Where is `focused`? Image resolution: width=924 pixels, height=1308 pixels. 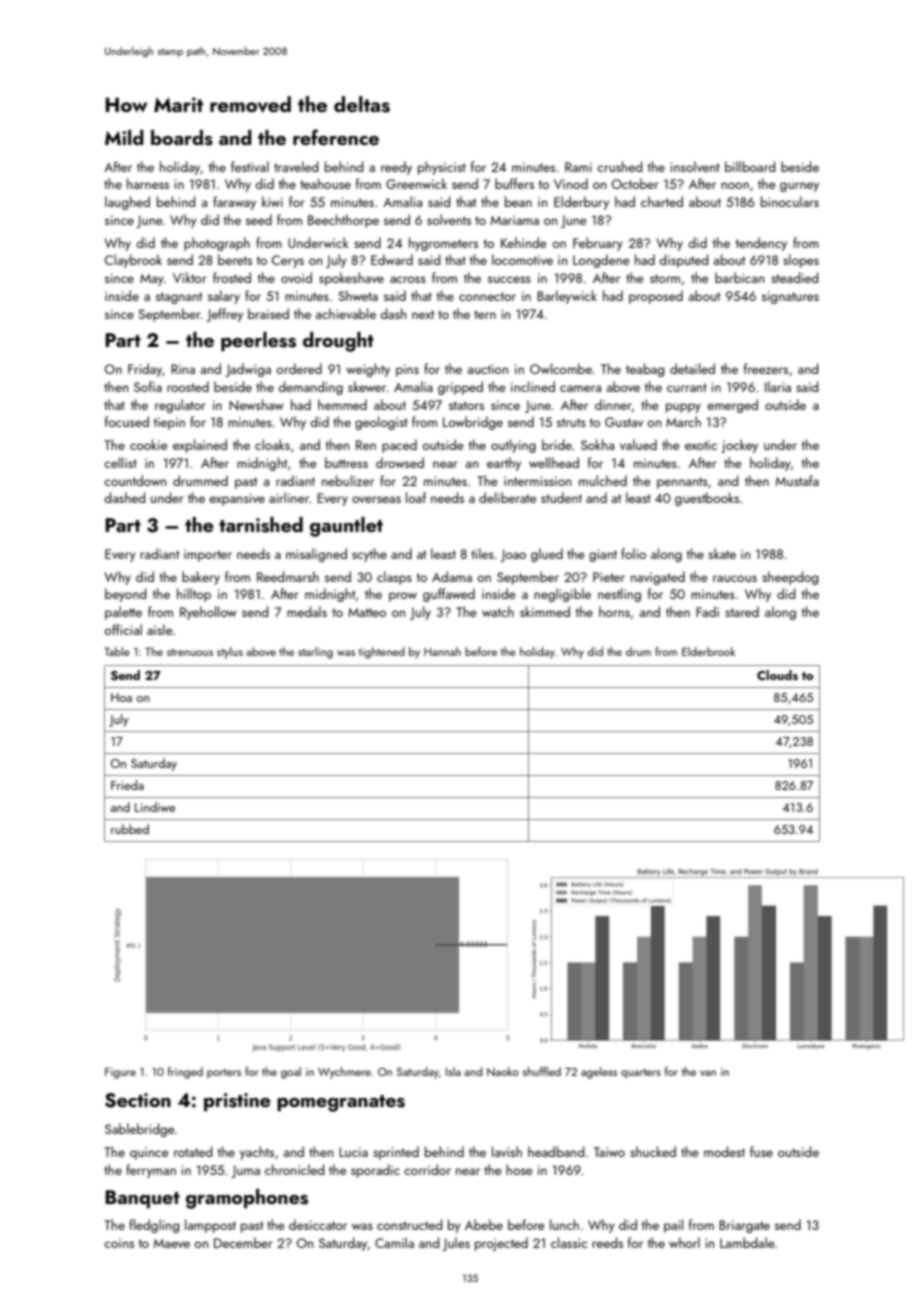 focused is located at coordinates (127, 421).
